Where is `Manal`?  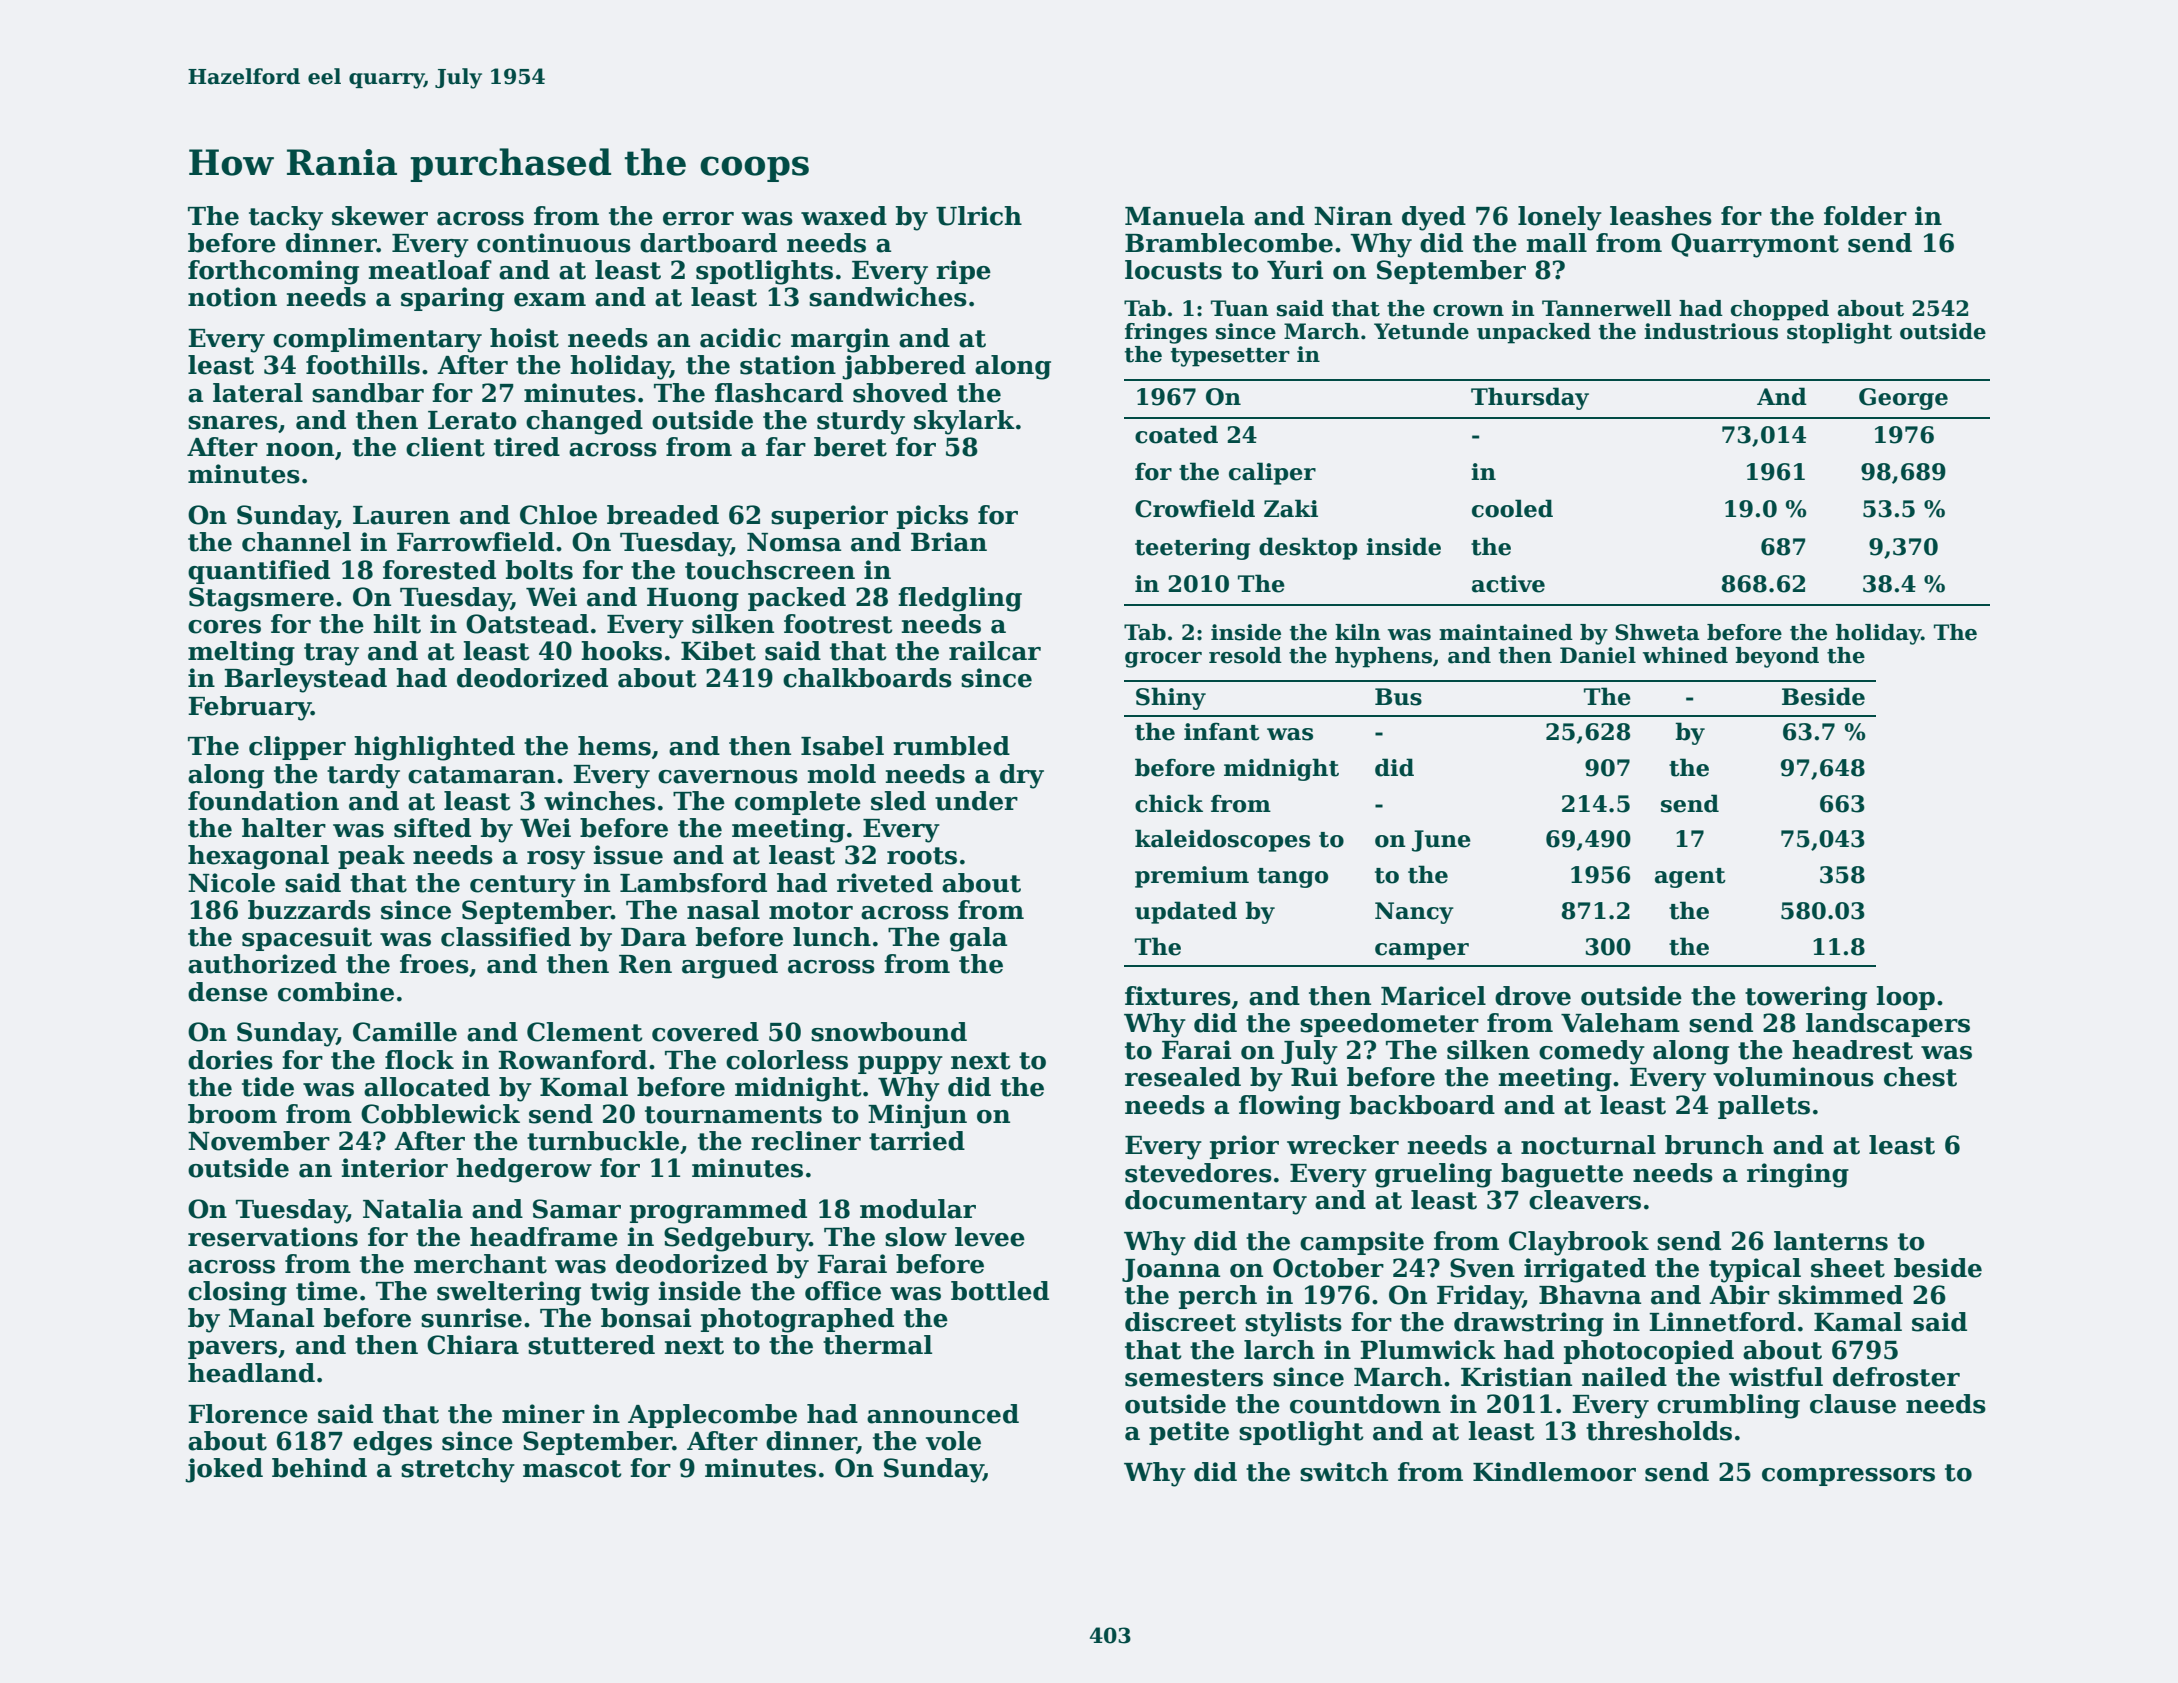
Manal is located at coordinates (271, 1318).
